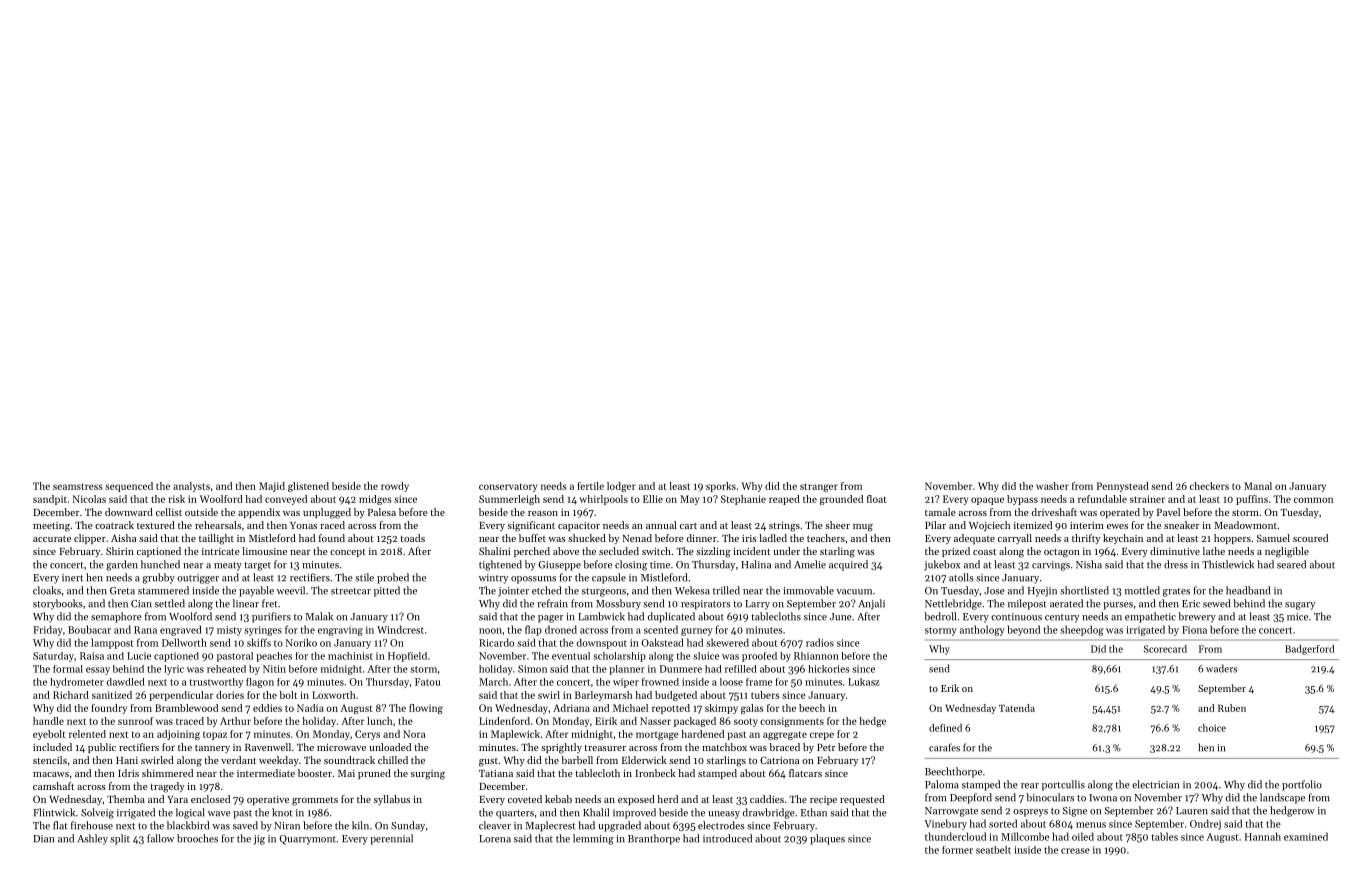 This page has height=887, width=1372. What do you see at coordinates (47, 590) in the page?
I see `cloaks` at bounding box center [47, 590].
